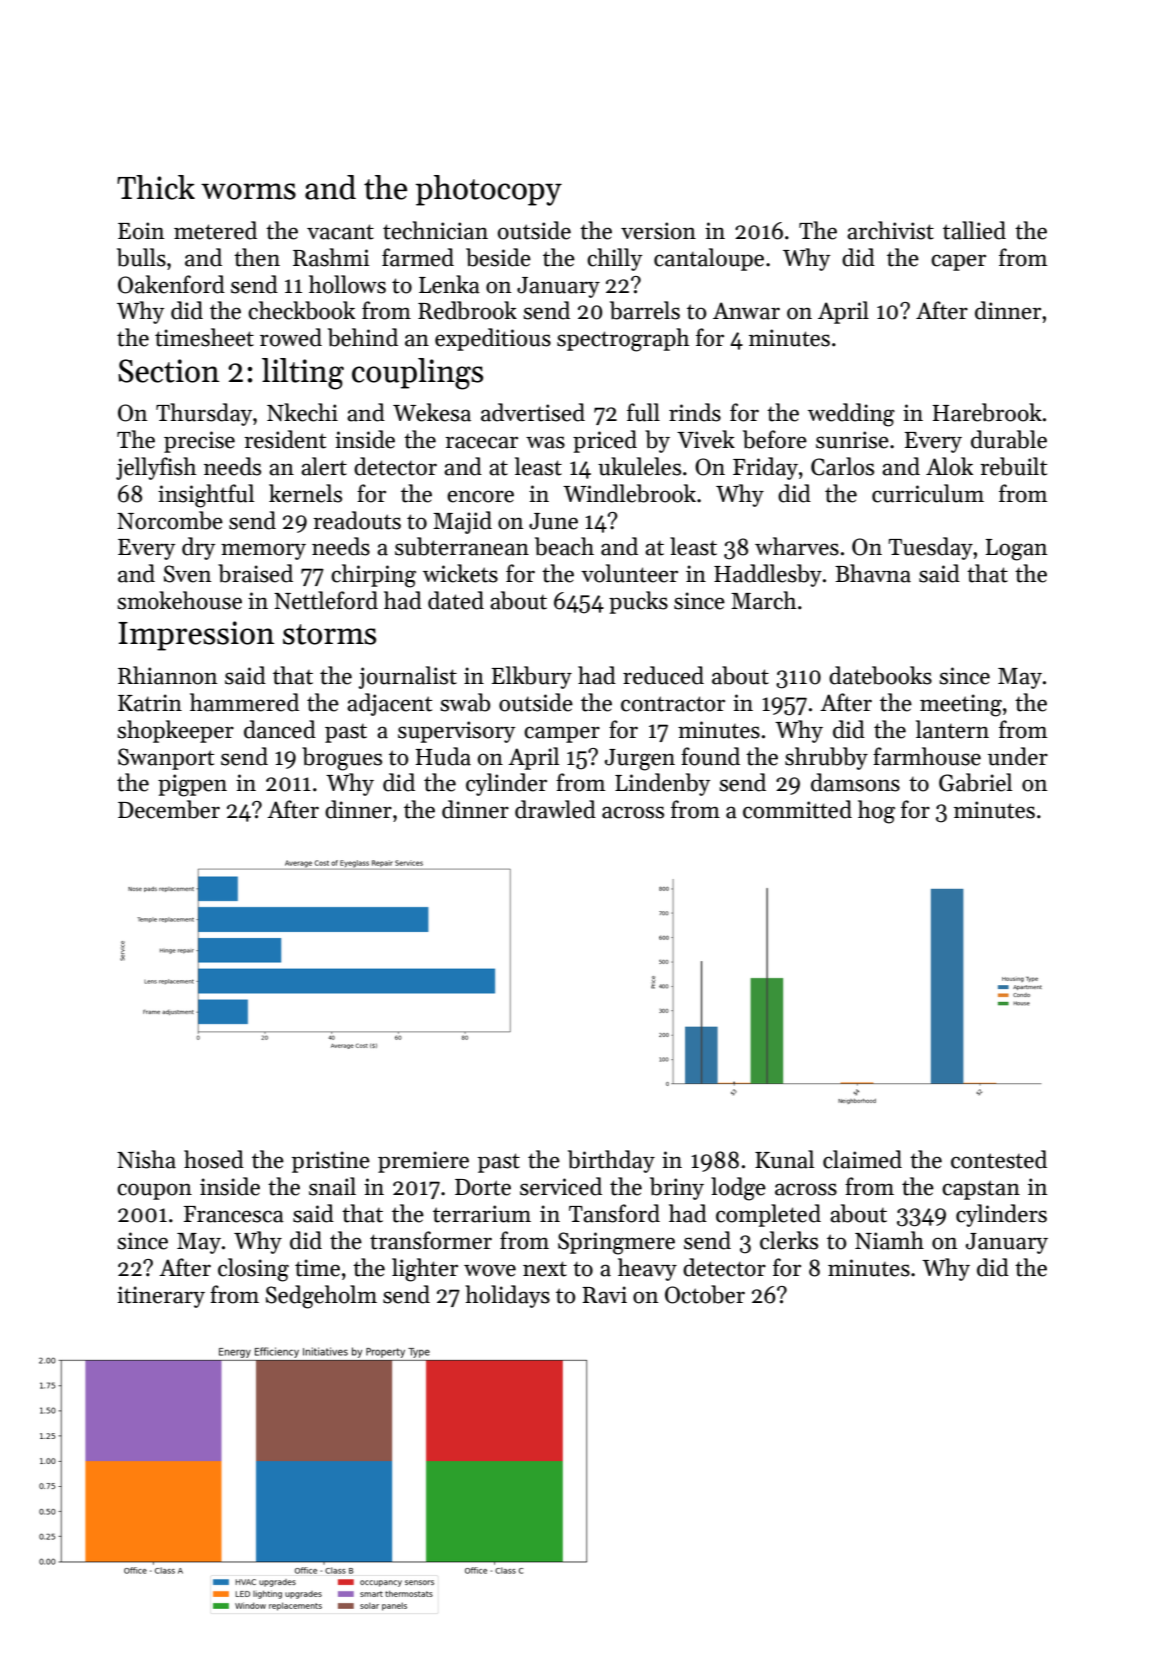 Image resolution: width=1165 pixels, height=1654 pixels. I want to click on committed, so click(797, 809).
